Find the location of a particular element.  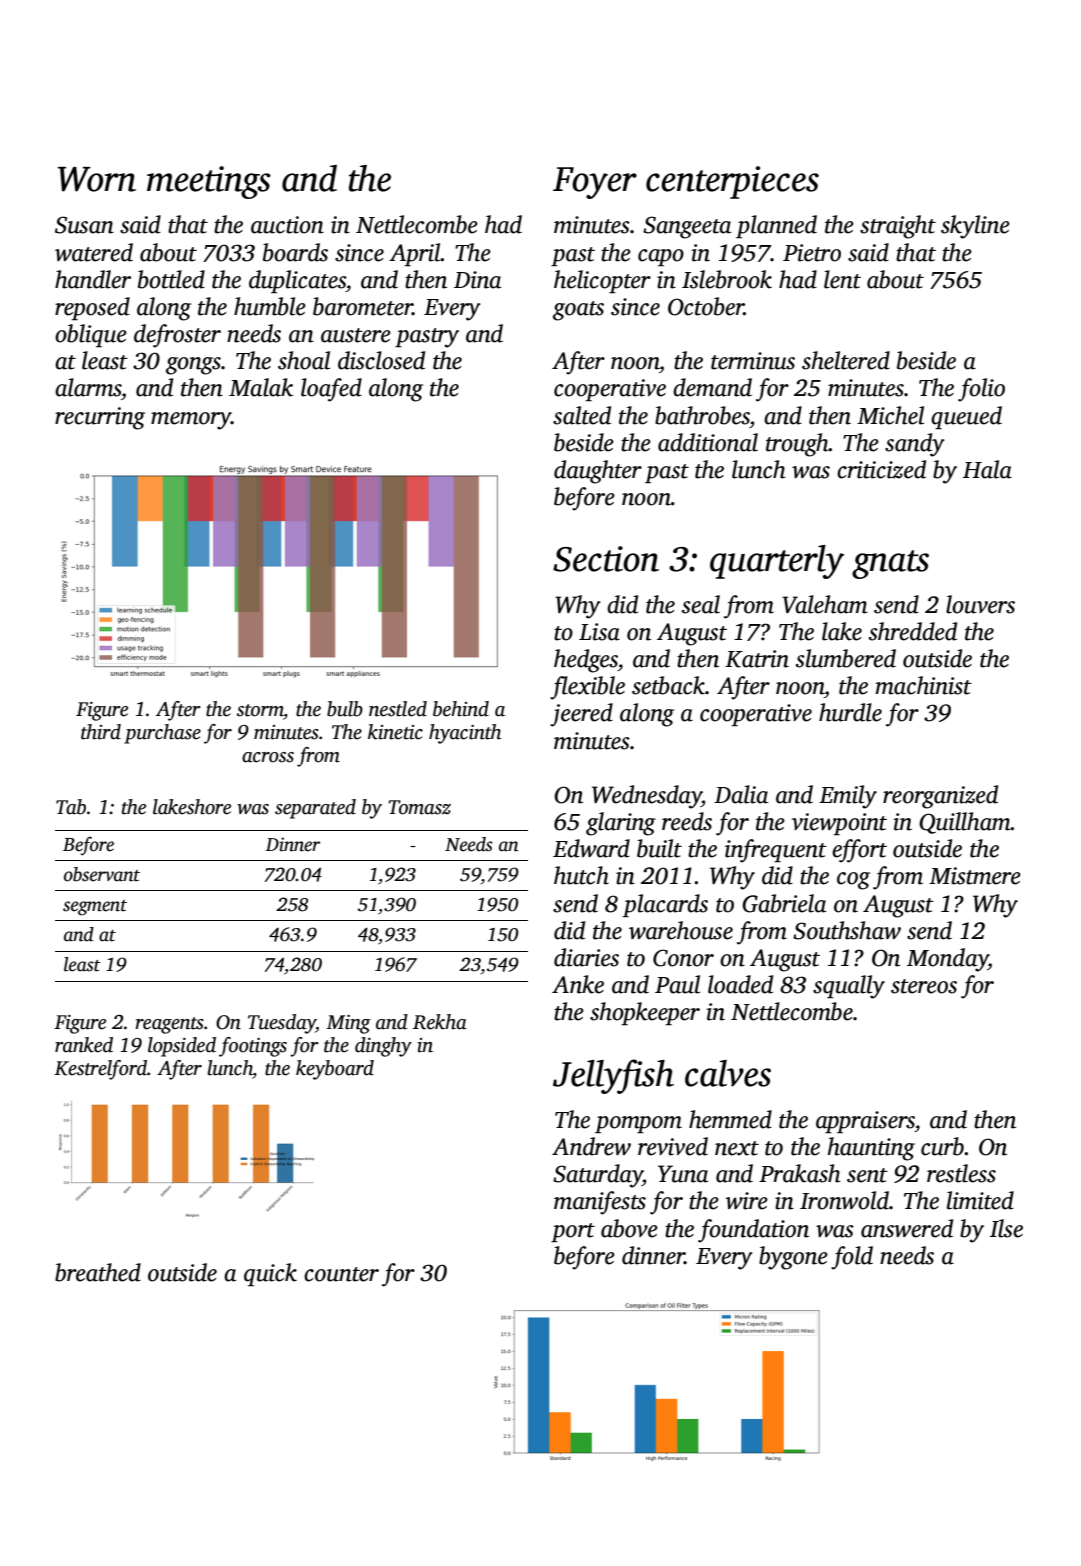

boards is located at coordinates (295, 252).
